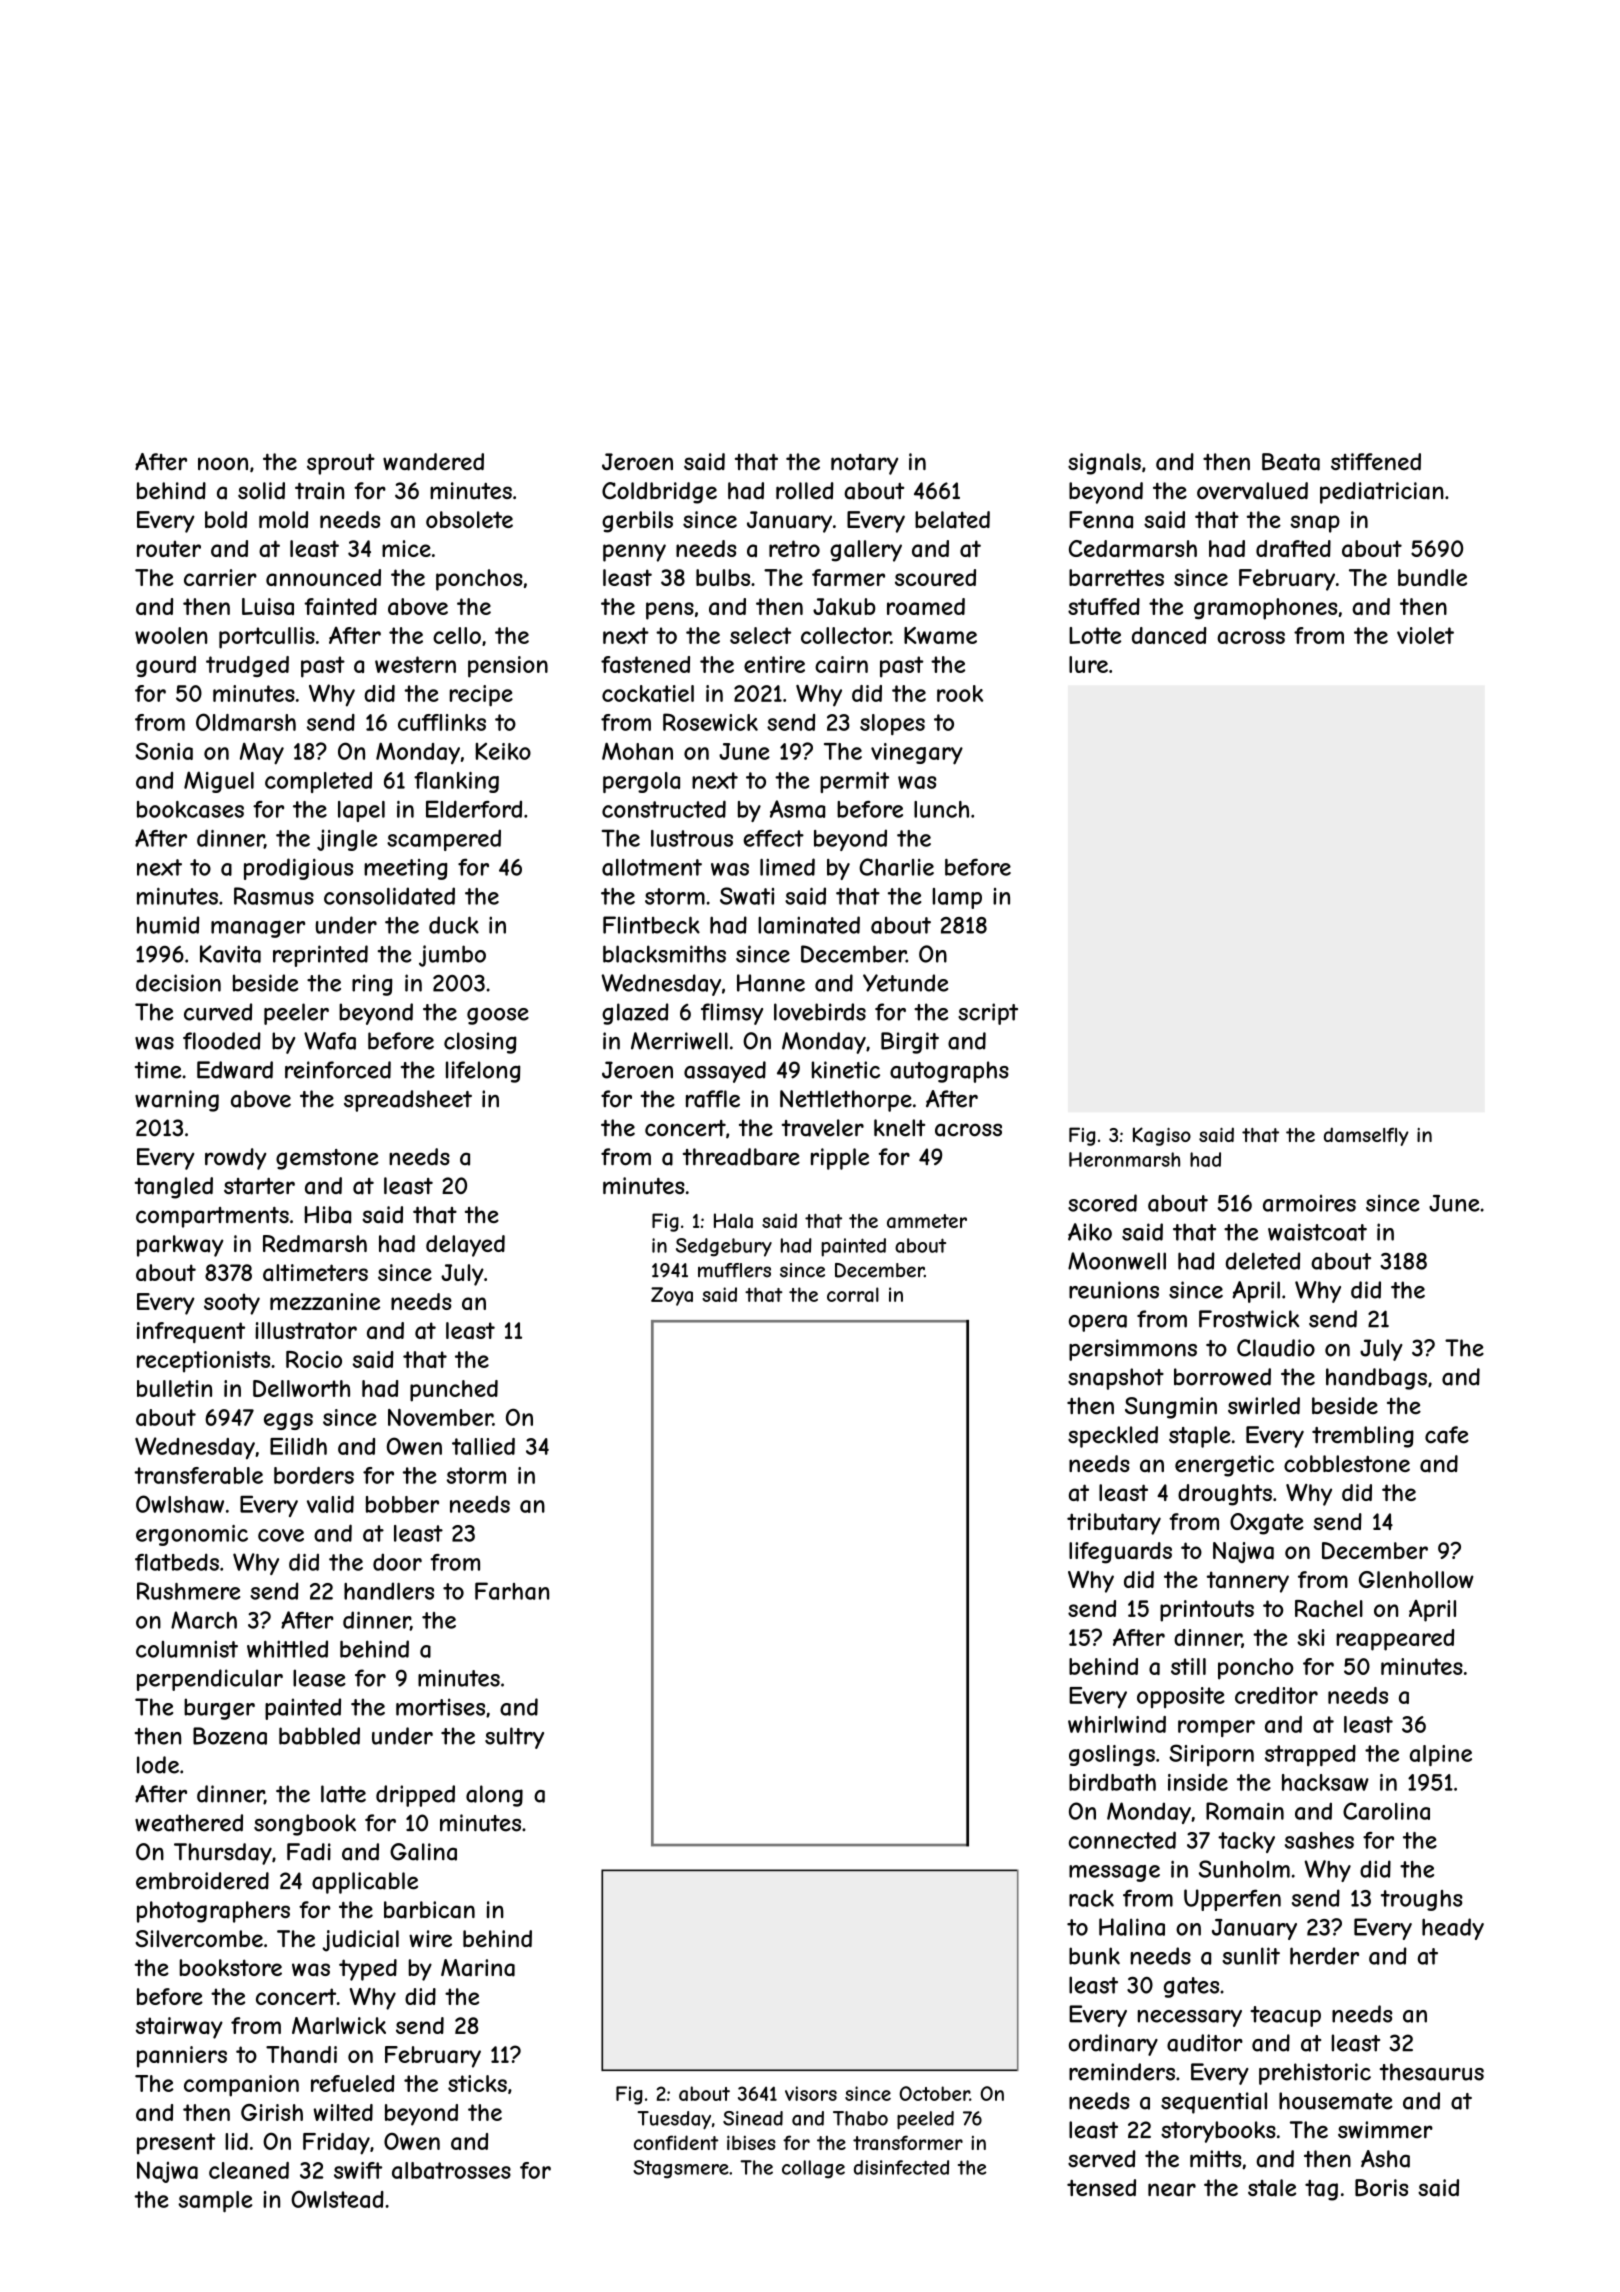  I want to click on stiffened, so click(1376, 461).
